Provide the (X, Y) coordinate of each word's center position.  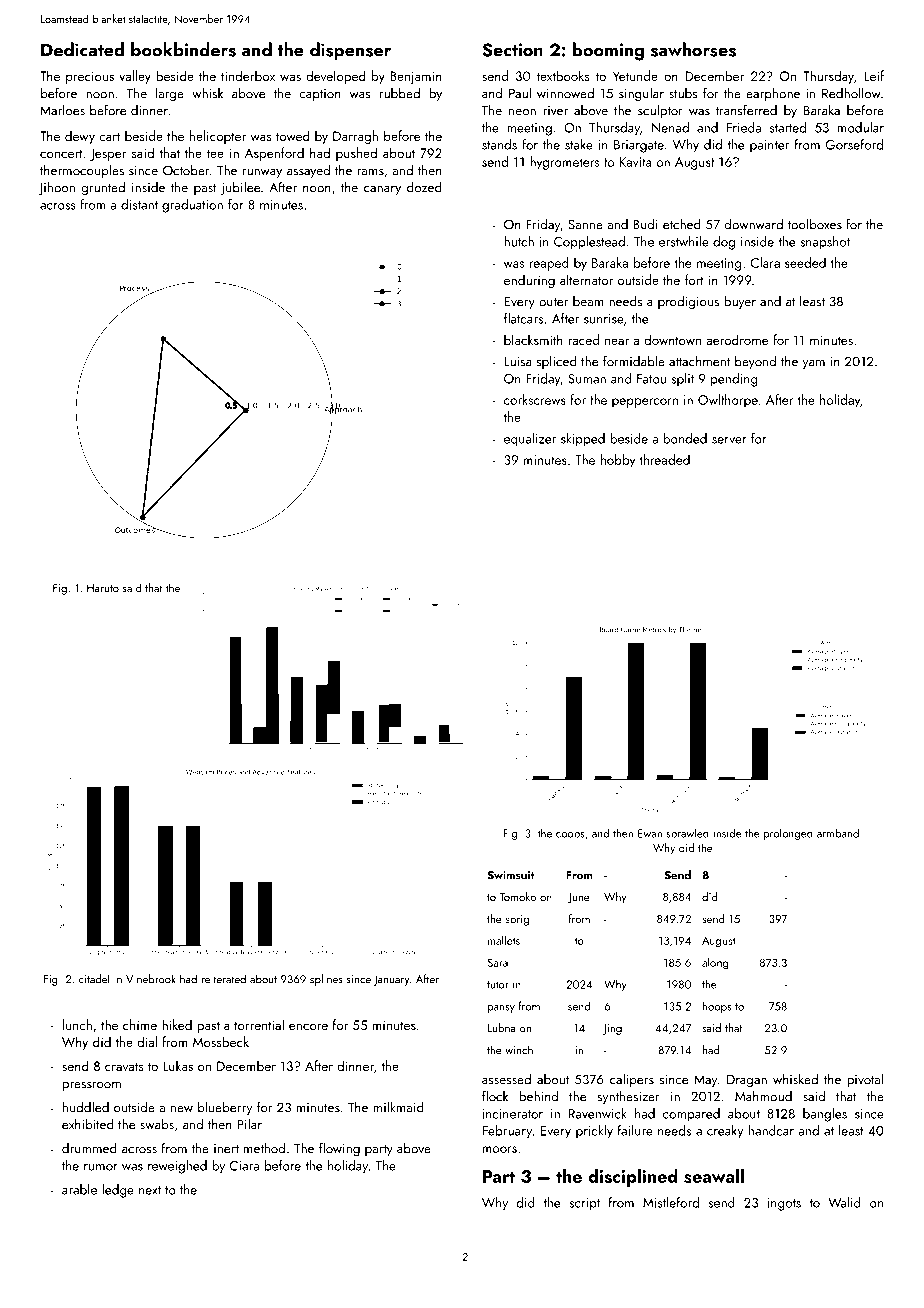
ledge (118, 1191)
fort (694, 279)
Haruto (103, 588)
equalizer (530, 440)
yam (813, 364)
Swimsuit (511, 875)
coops (570, 836)
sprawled (687, 834)
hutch (519, 241)
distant (139, 204)
